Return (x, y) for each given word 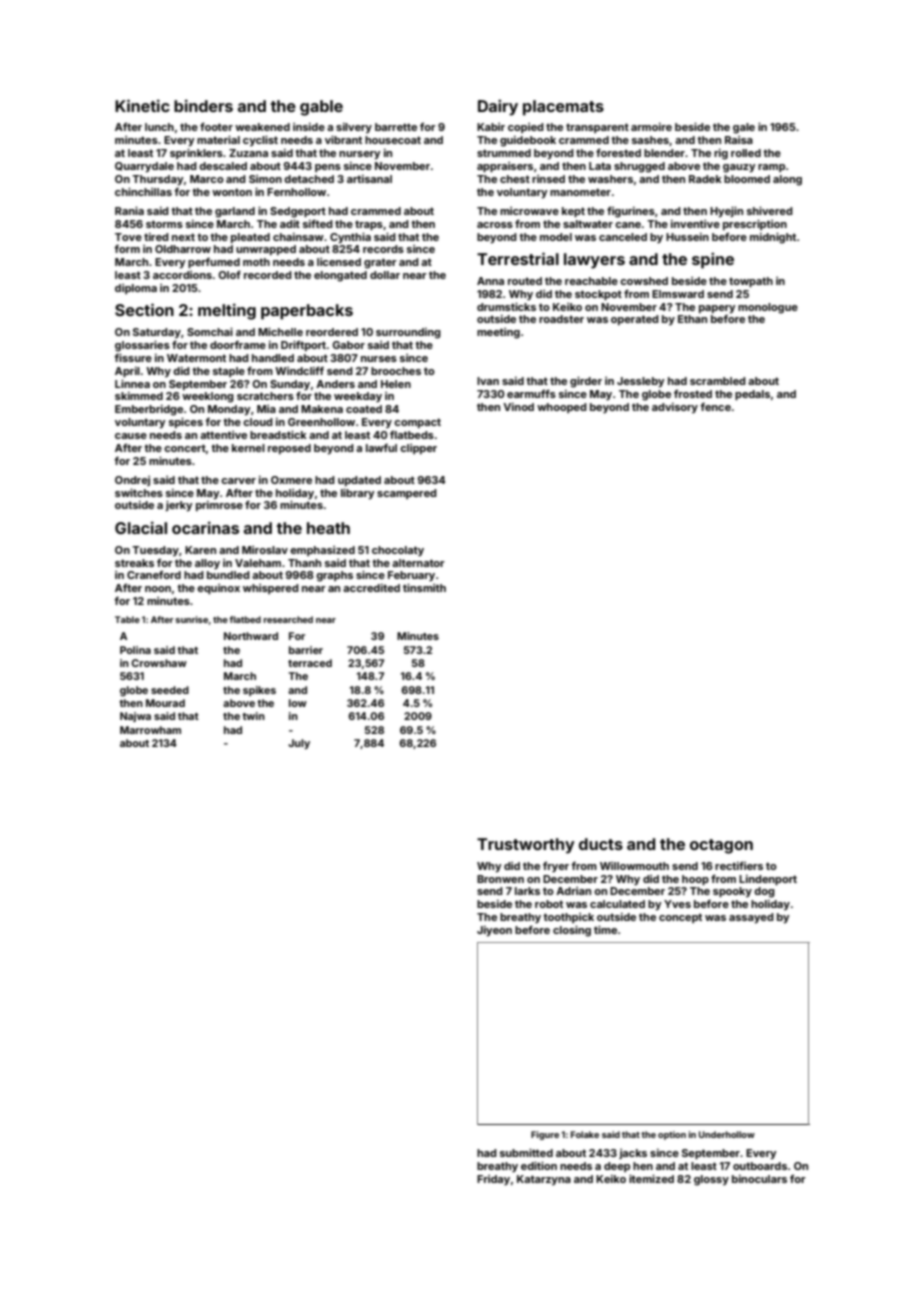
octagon (721, 846)
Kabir (491, 127)
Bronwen (500, 879)
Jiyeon (494, 931)
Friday (493, 1180)
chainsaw (298, 237)
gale (744, 128)
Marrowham (150, 730)
